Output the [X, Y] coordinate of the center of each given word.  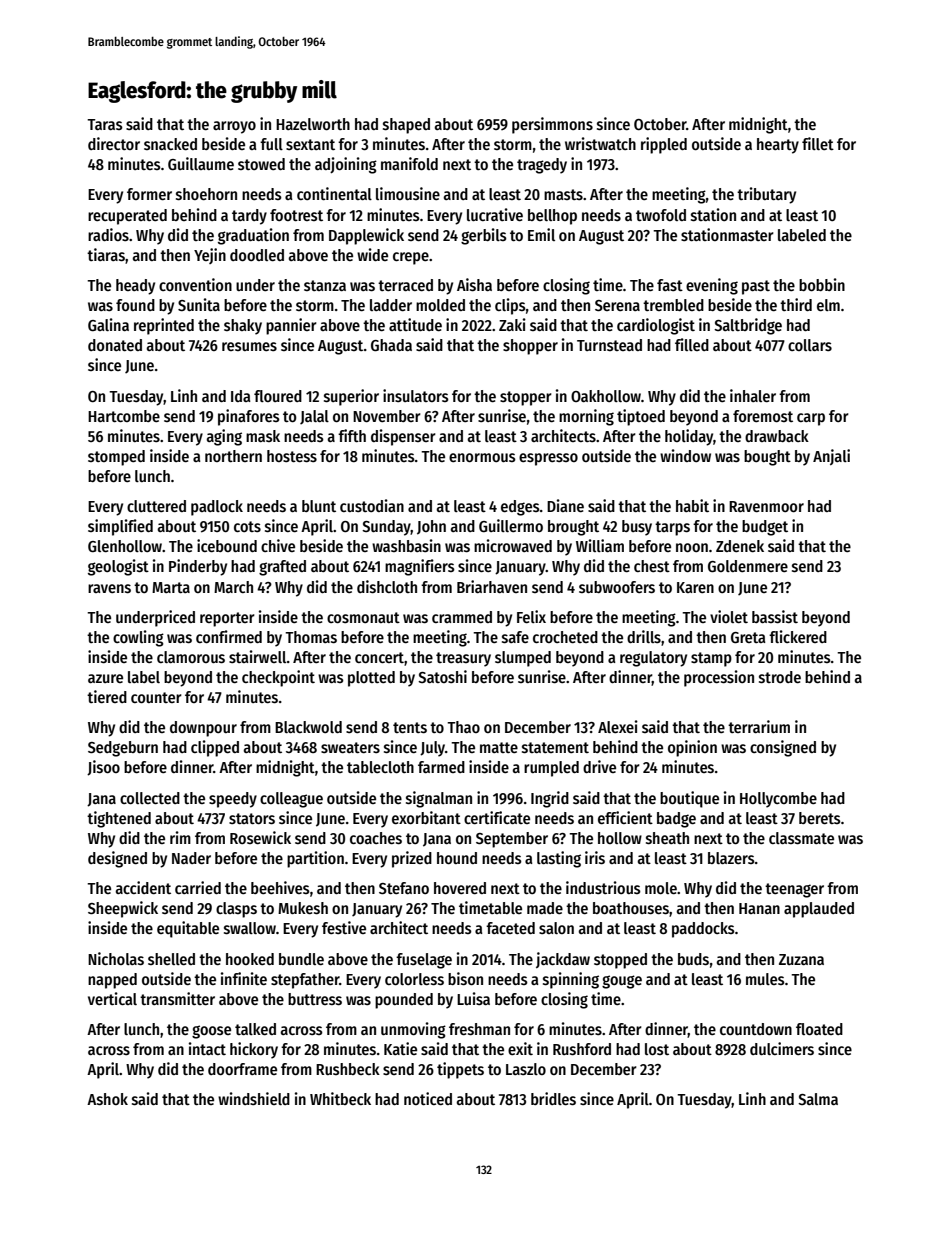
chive [278, 545]
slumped [523, 659]
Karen [695, 587]
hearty [778, 146]
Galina [108, 324]
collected [150, 798]
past [756, 287]
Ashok [107, 1099]
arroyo [234, 127]
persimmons [552, 125]
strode [780, 677]
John [431, 527]
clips [510, 306]
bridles [553, 1099]
